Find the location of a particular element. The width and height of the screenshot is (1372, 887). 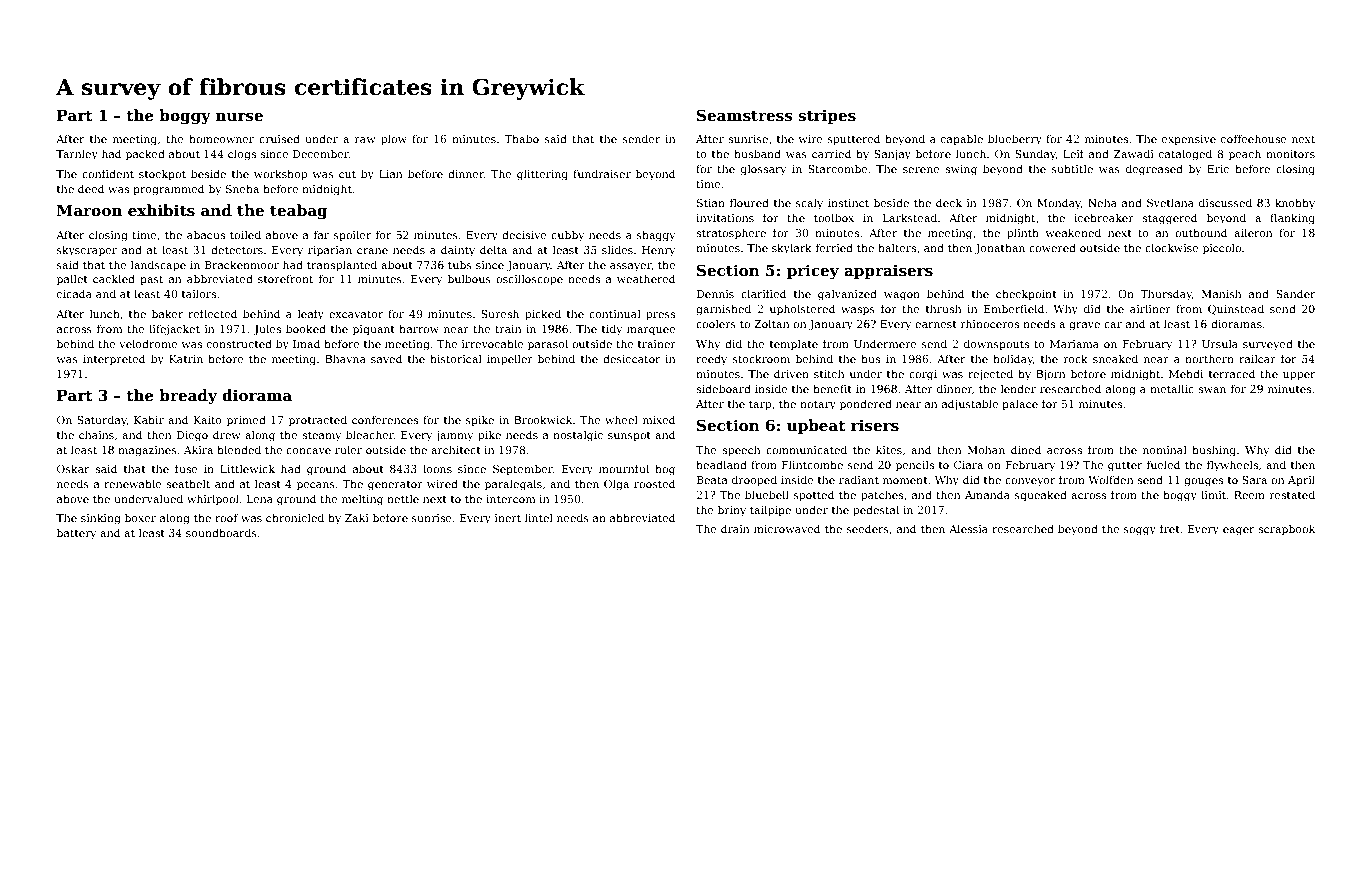

bready is located at coordinates (188, 397).
